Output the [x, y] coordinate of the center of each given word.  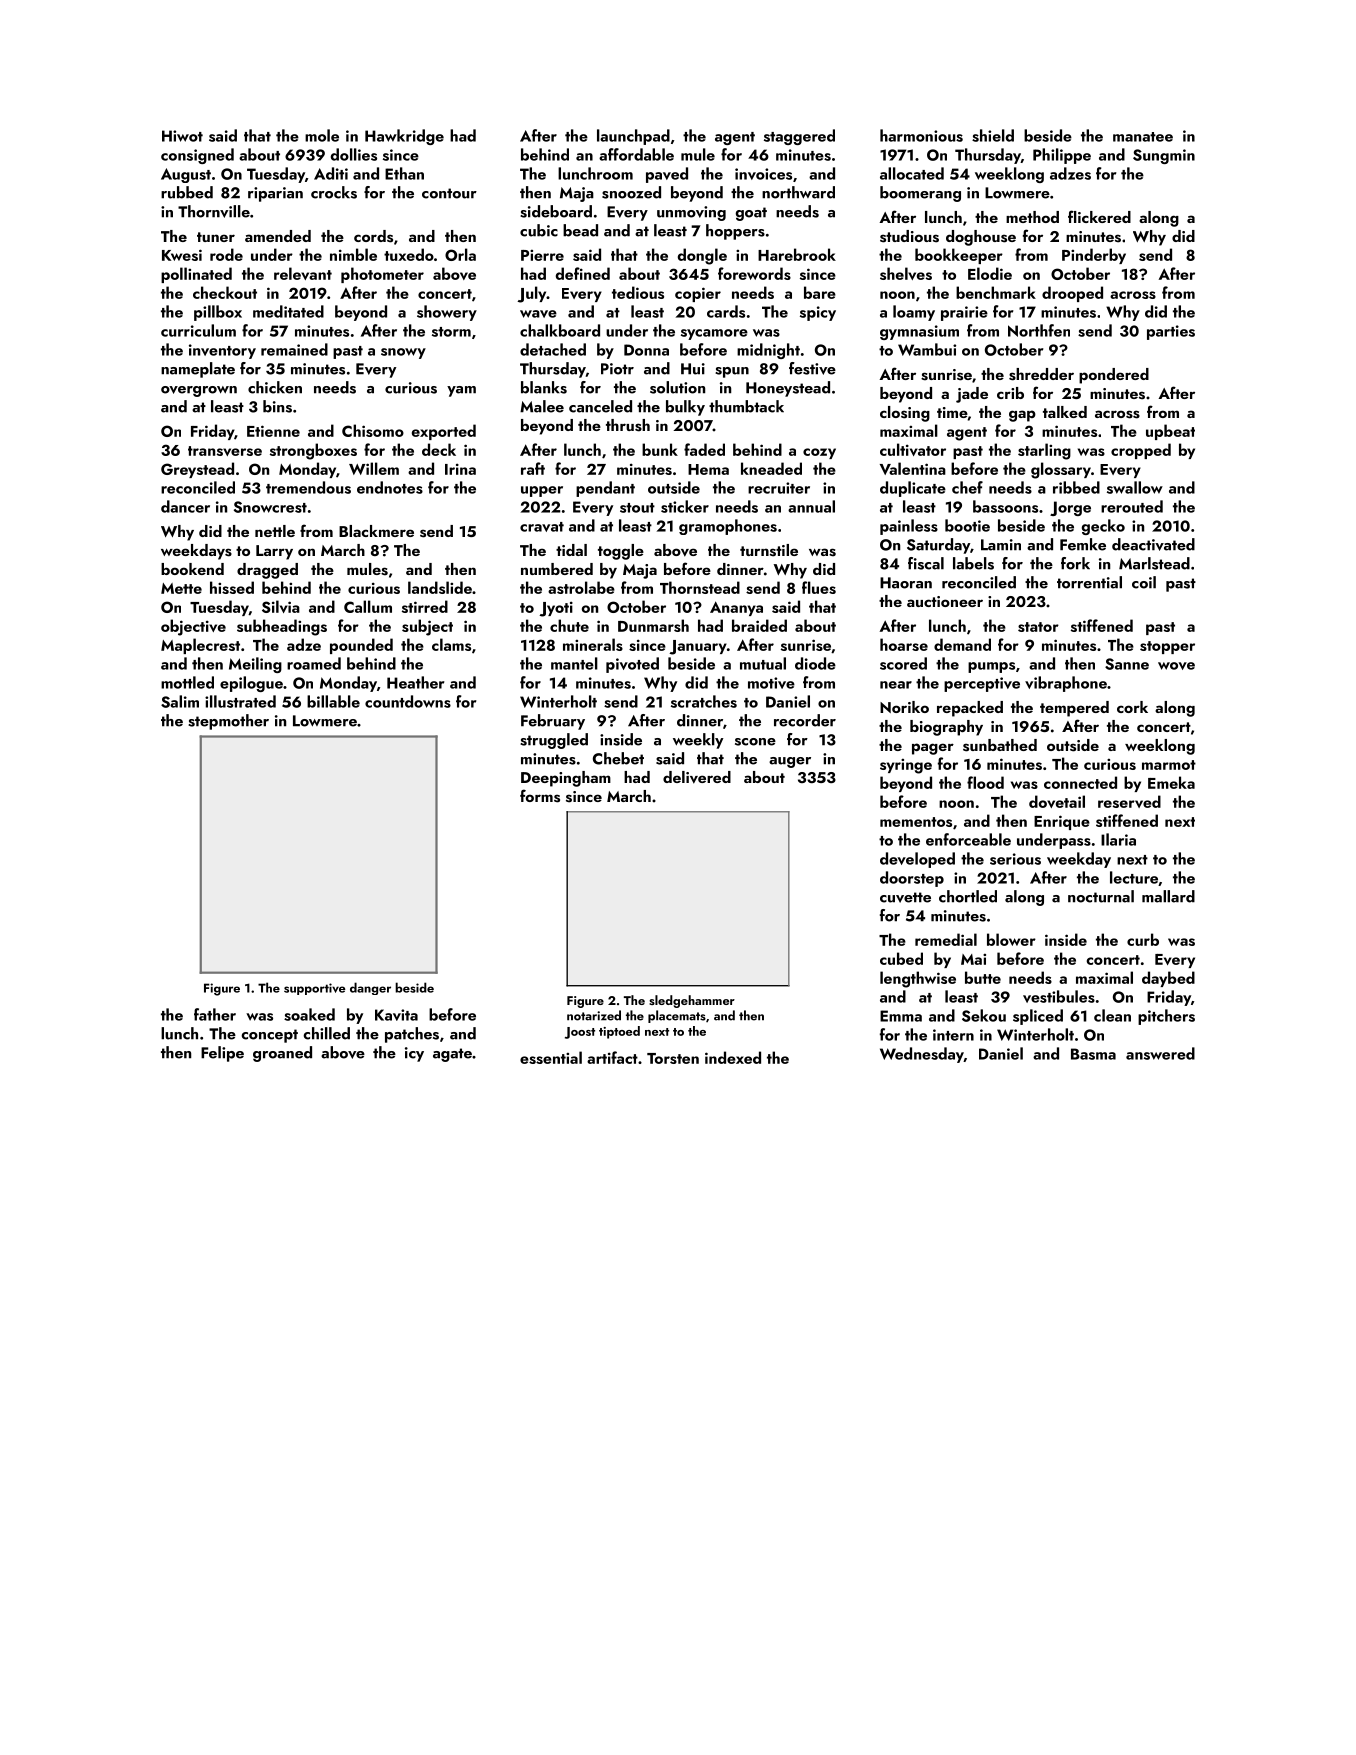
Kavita [396, 1015]
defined [583, 273]
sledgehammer [692, 1001]
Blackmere [376, 531]
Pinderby [1094, 256]
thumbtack [746, 406]
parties [1171, 332]
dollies [354, 154]
